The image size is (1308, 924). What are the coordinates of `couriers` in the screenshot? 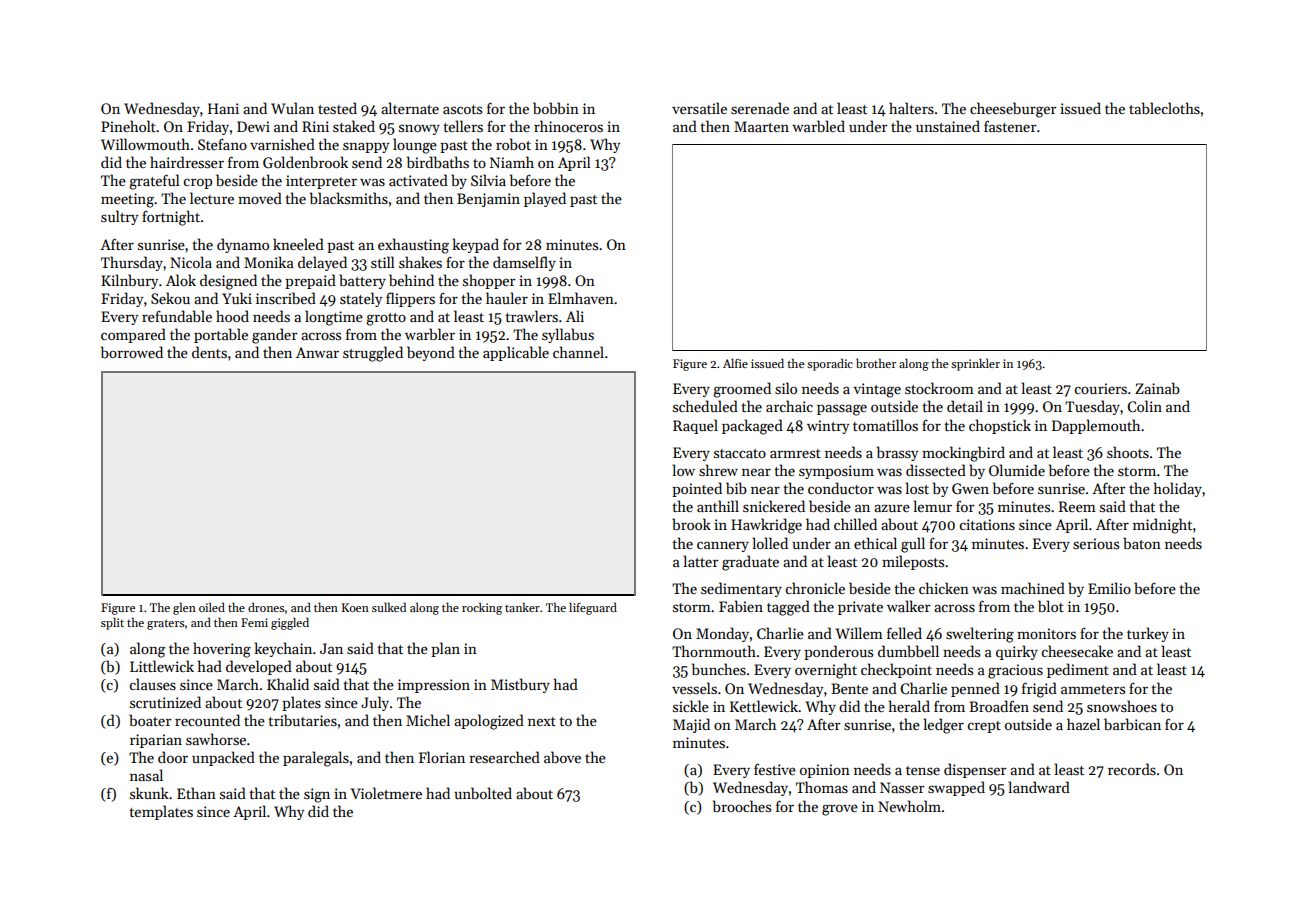 It's located at (1101, 388).
